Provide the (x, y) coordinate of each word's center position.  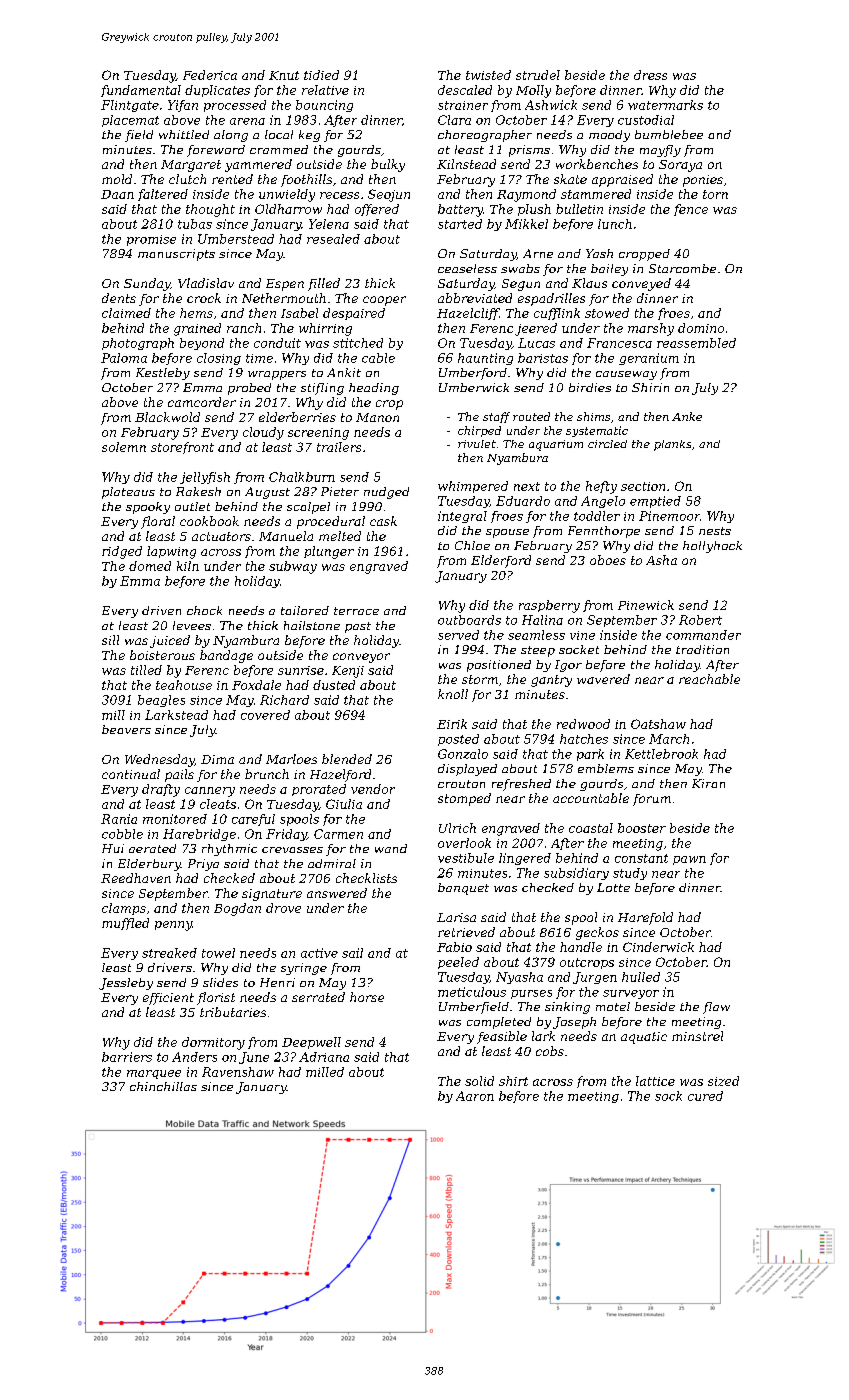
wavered (603, 679)
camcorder (202, 402)
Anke (687, 416)
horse (367, 997)
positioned (499, 666)
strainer (463, 105)
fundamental (141, 91)
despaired (354, 314)
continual (131, 774)
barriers (127, 1057)
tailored (305, 610)
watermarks (665, 105)
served (458, 635)
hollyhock (712, 547)
